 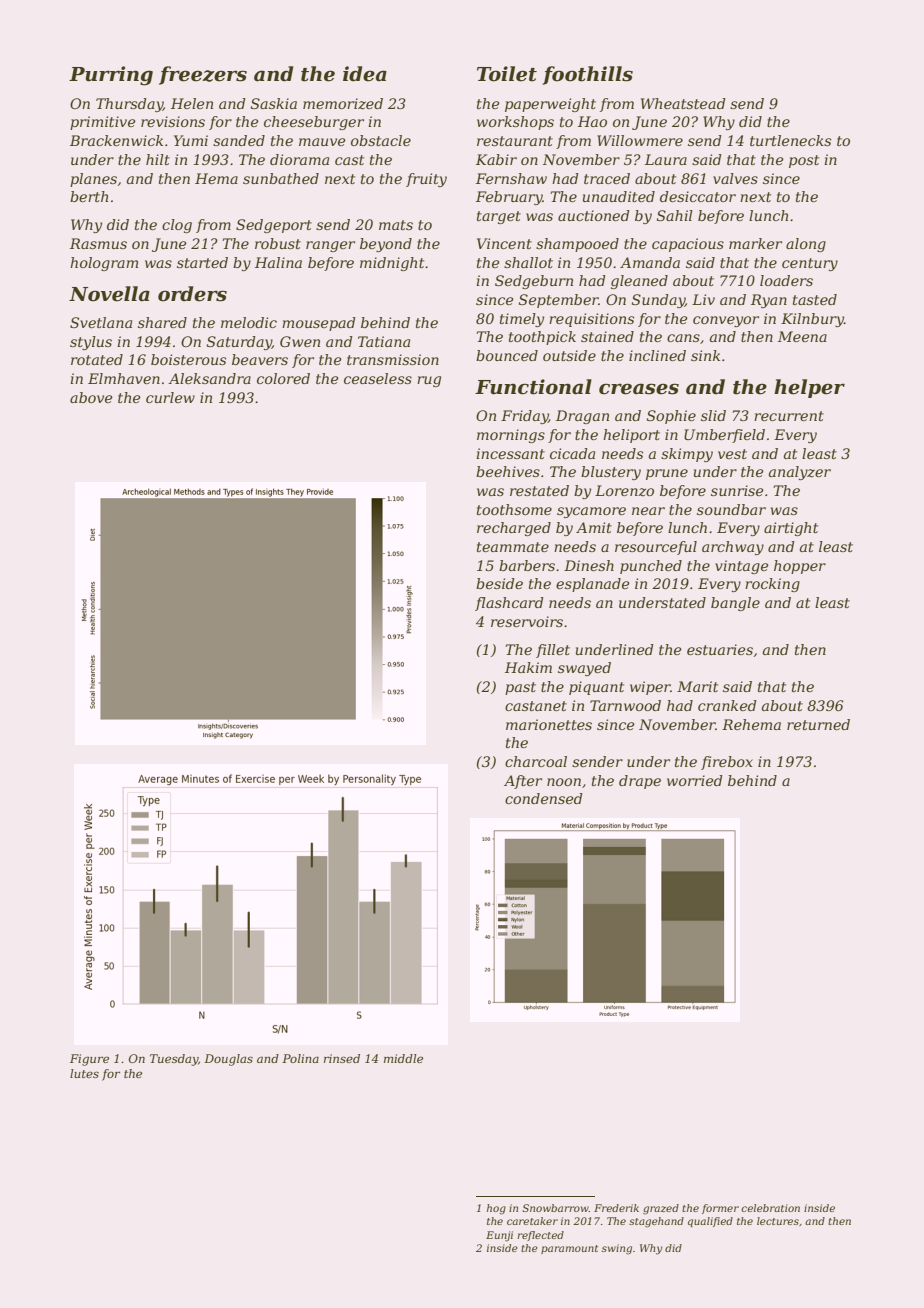 What do you see at coordinates (818, 724) in the screenshot?
I see `returned` at bounding box center [818, 724].
